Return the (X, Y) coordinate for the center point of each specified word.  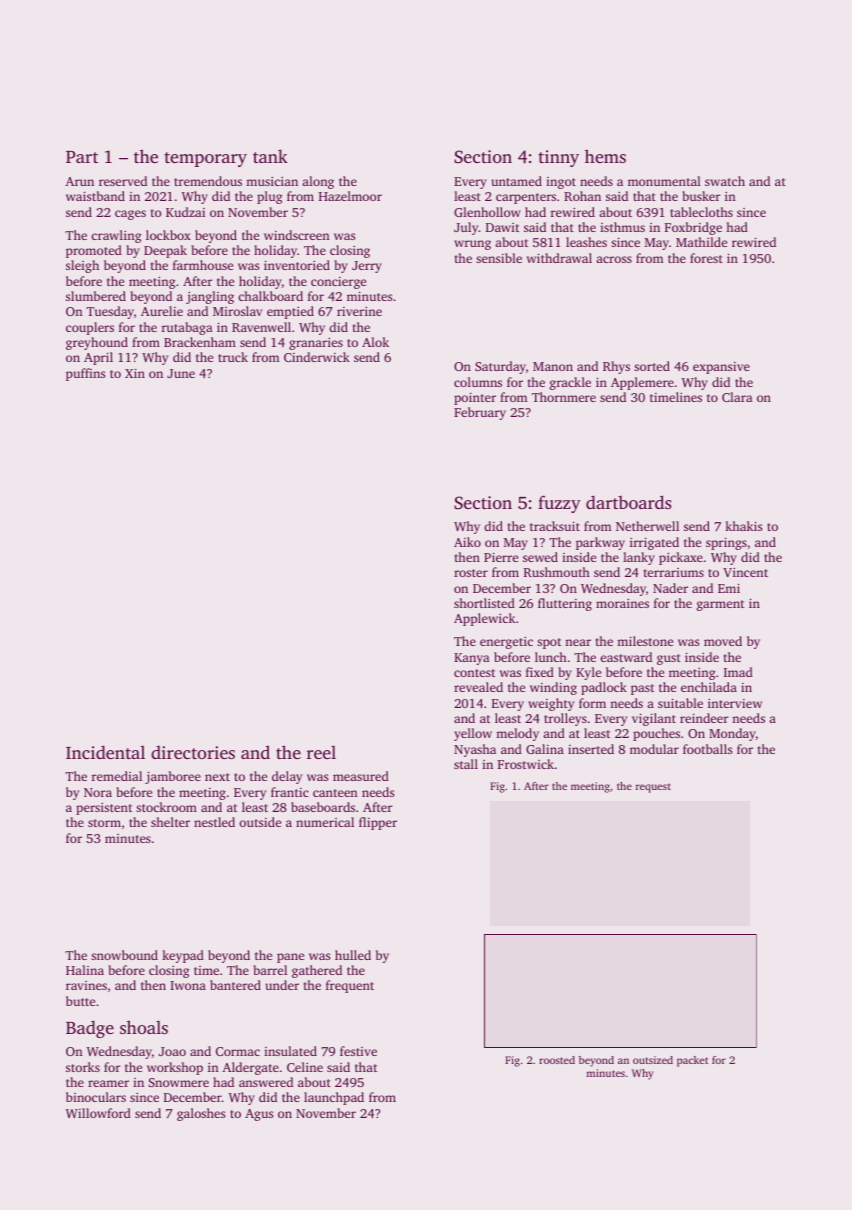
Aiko (467, 542)
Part (82, 157)
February (480, 413)
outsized (653, 1060)
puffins (85, 374)
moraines (622, 603)
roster (471, 573)
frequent (350, 986)
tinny (558, 158)
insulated (290, 1051)
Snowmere (179, 1082)
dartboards (629, 502)
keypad (183, 956)
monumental (664, 181)
